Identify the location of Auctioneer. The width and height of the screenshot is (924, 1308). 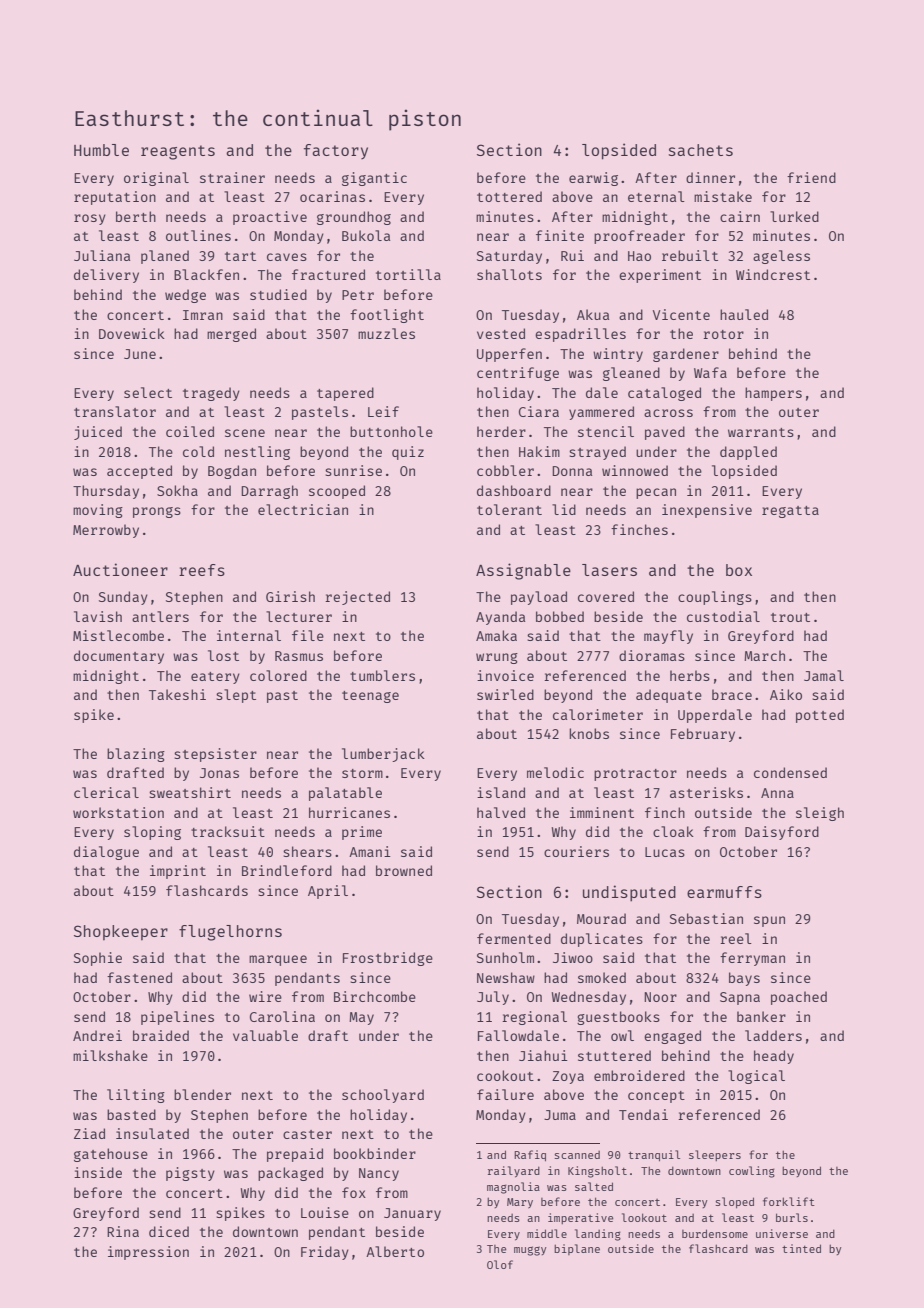
(120, 569).
